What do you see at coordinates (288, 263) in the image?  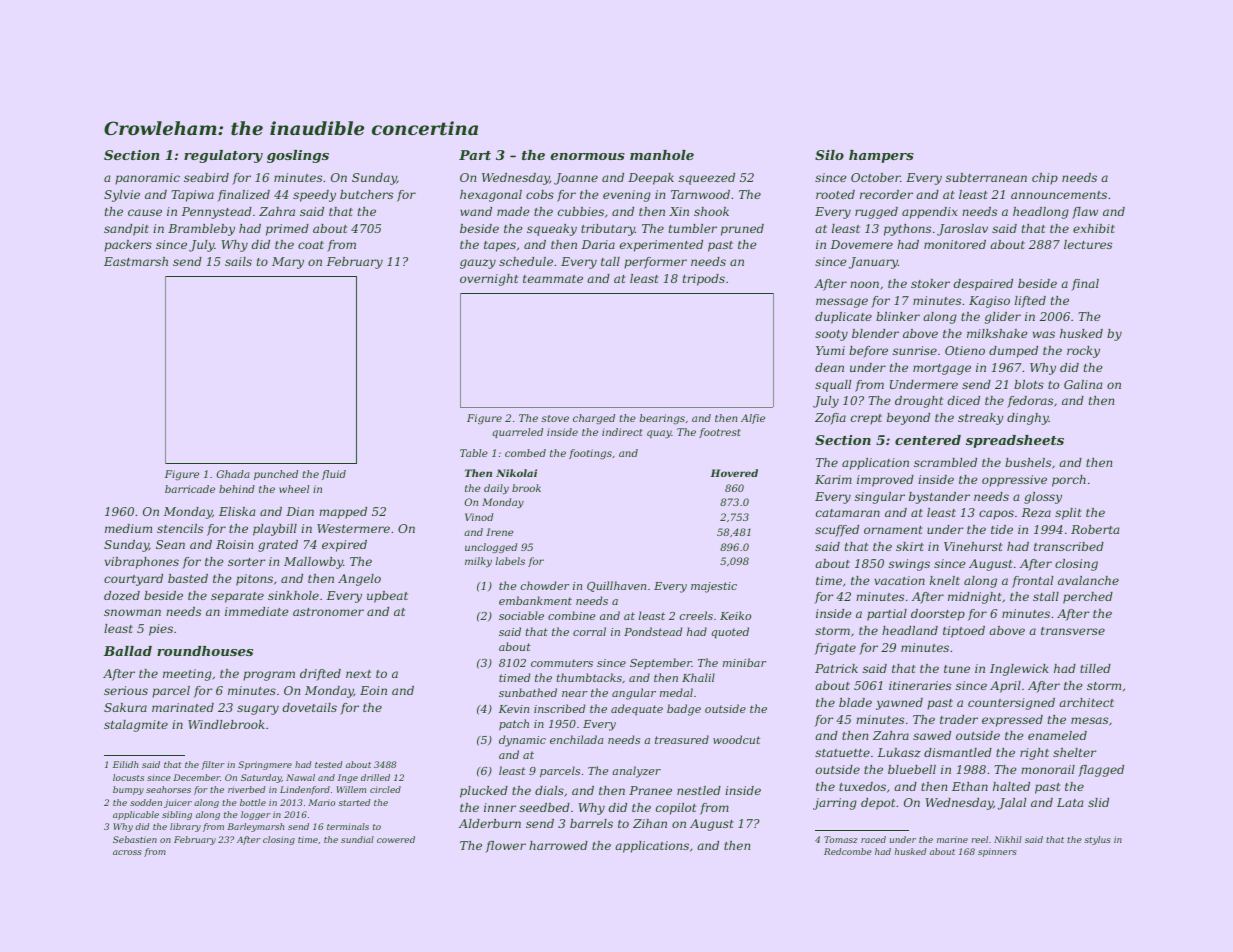 I see `Mary` at bounding box center [288, 263].
